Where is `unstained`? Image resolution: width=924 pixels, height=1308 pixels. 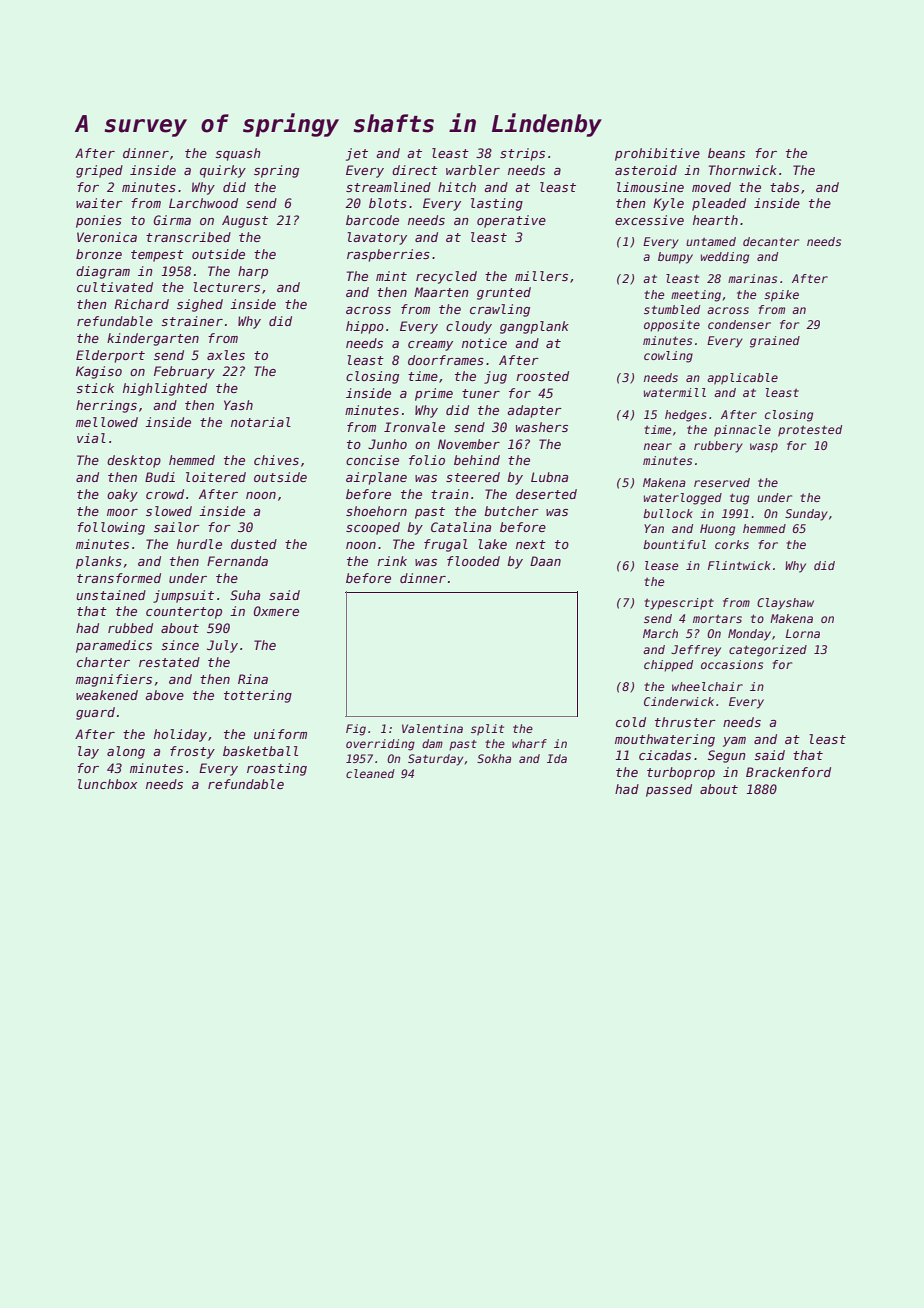
unstained is located at coordinates (111, 595).
